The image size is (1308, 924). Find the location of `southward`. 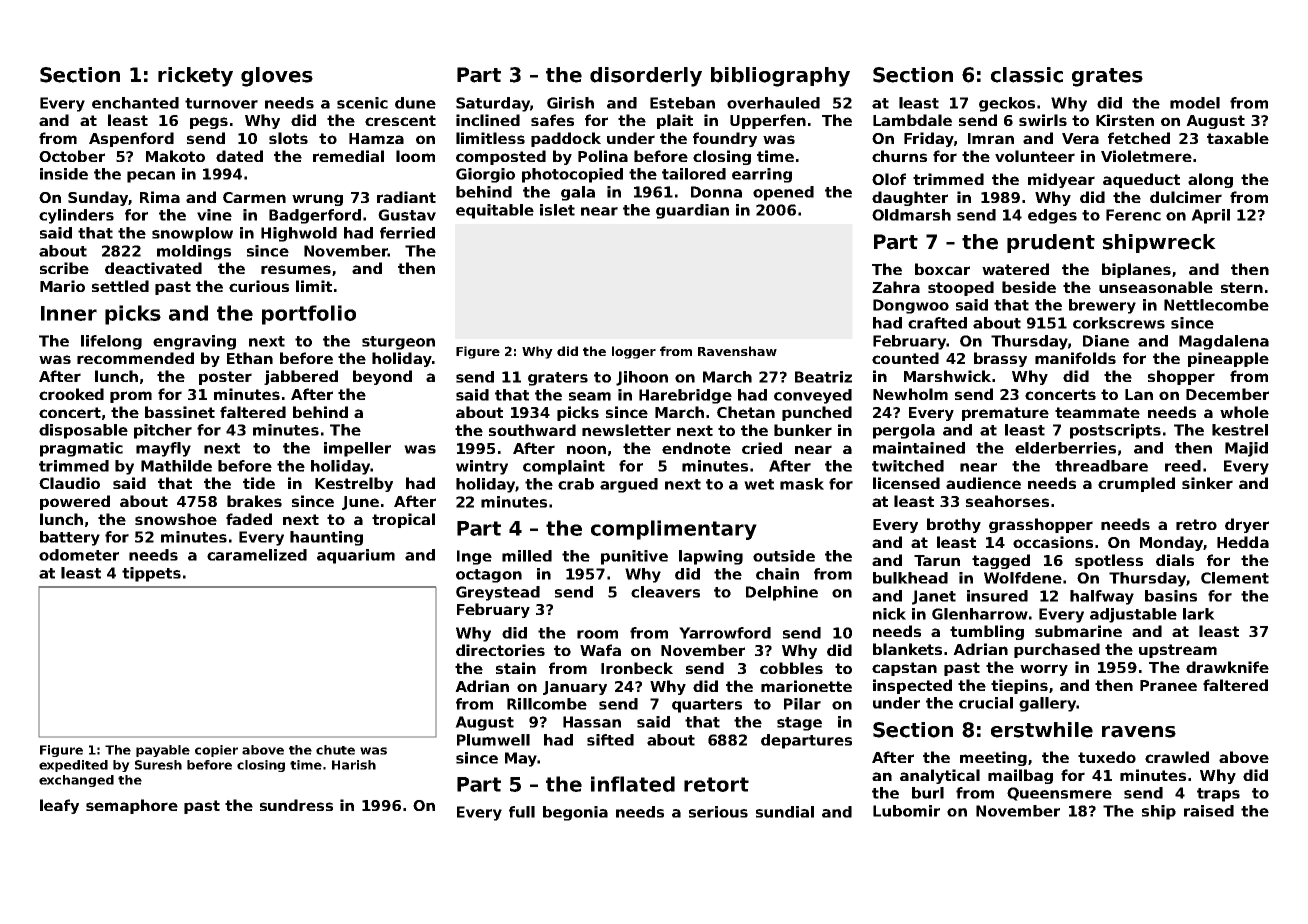

southward is located at coordinates (532, 430).
